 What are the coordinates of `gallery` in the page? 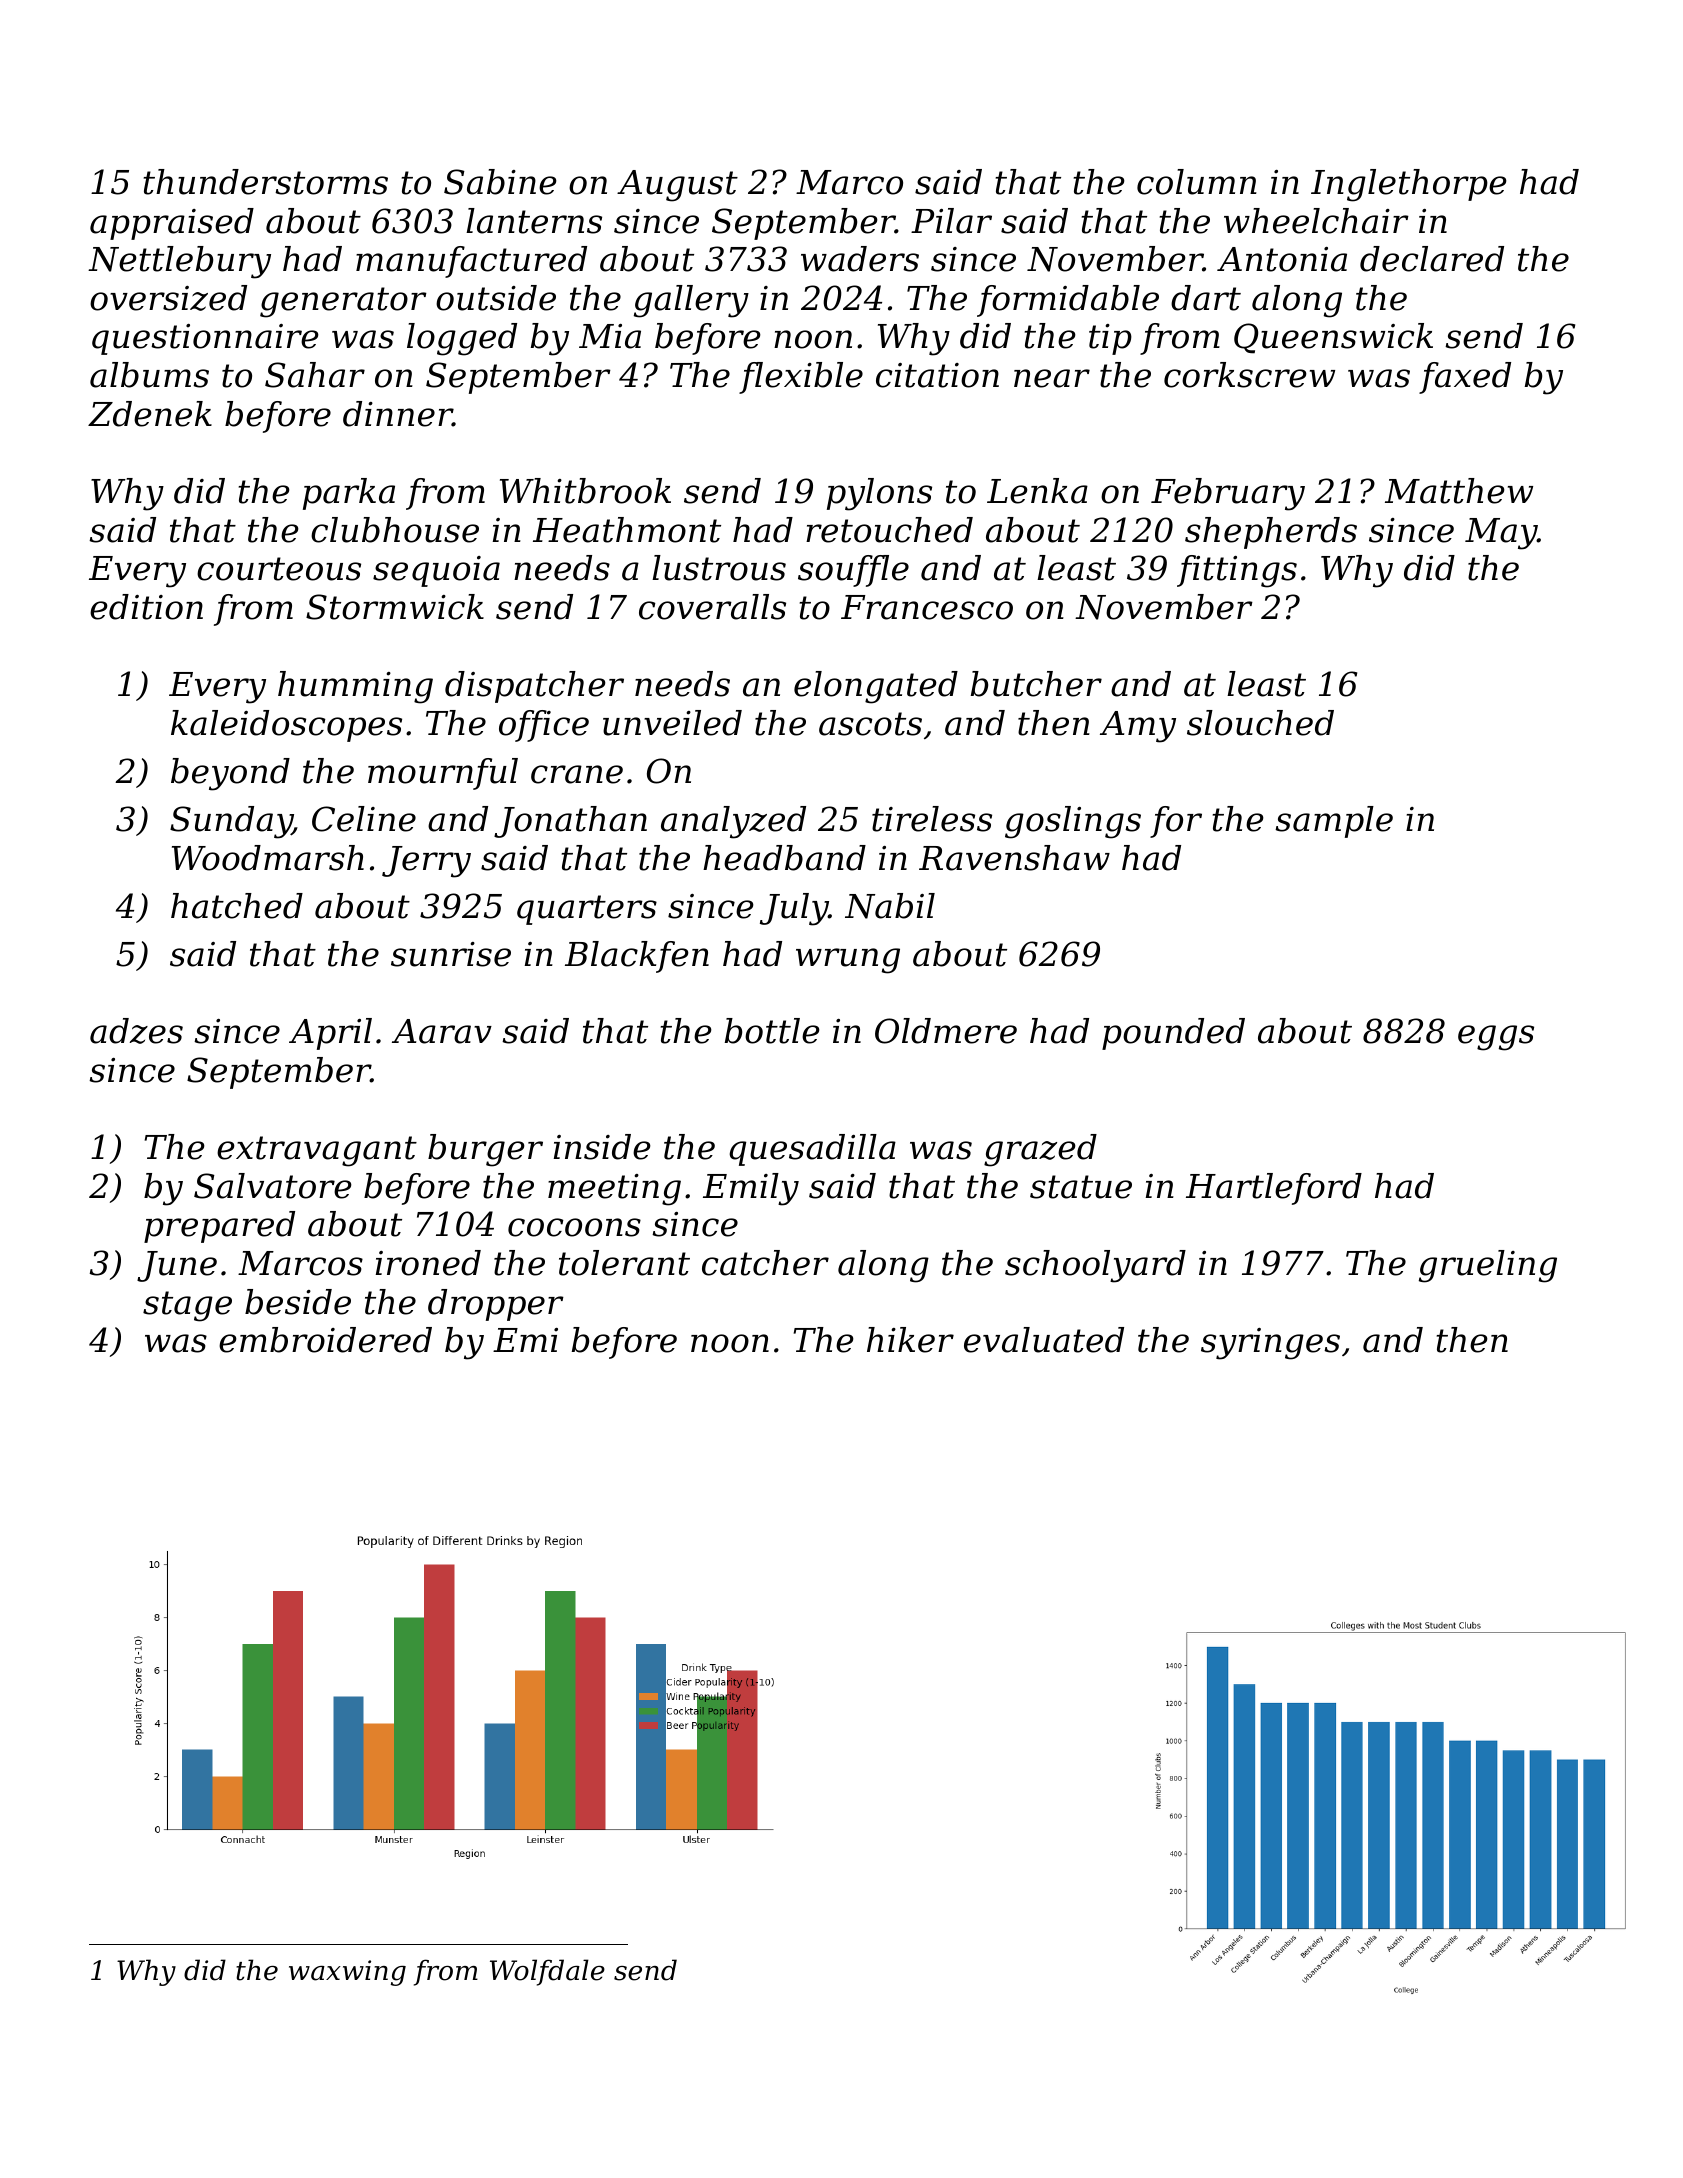 It's located at (691, 301).
